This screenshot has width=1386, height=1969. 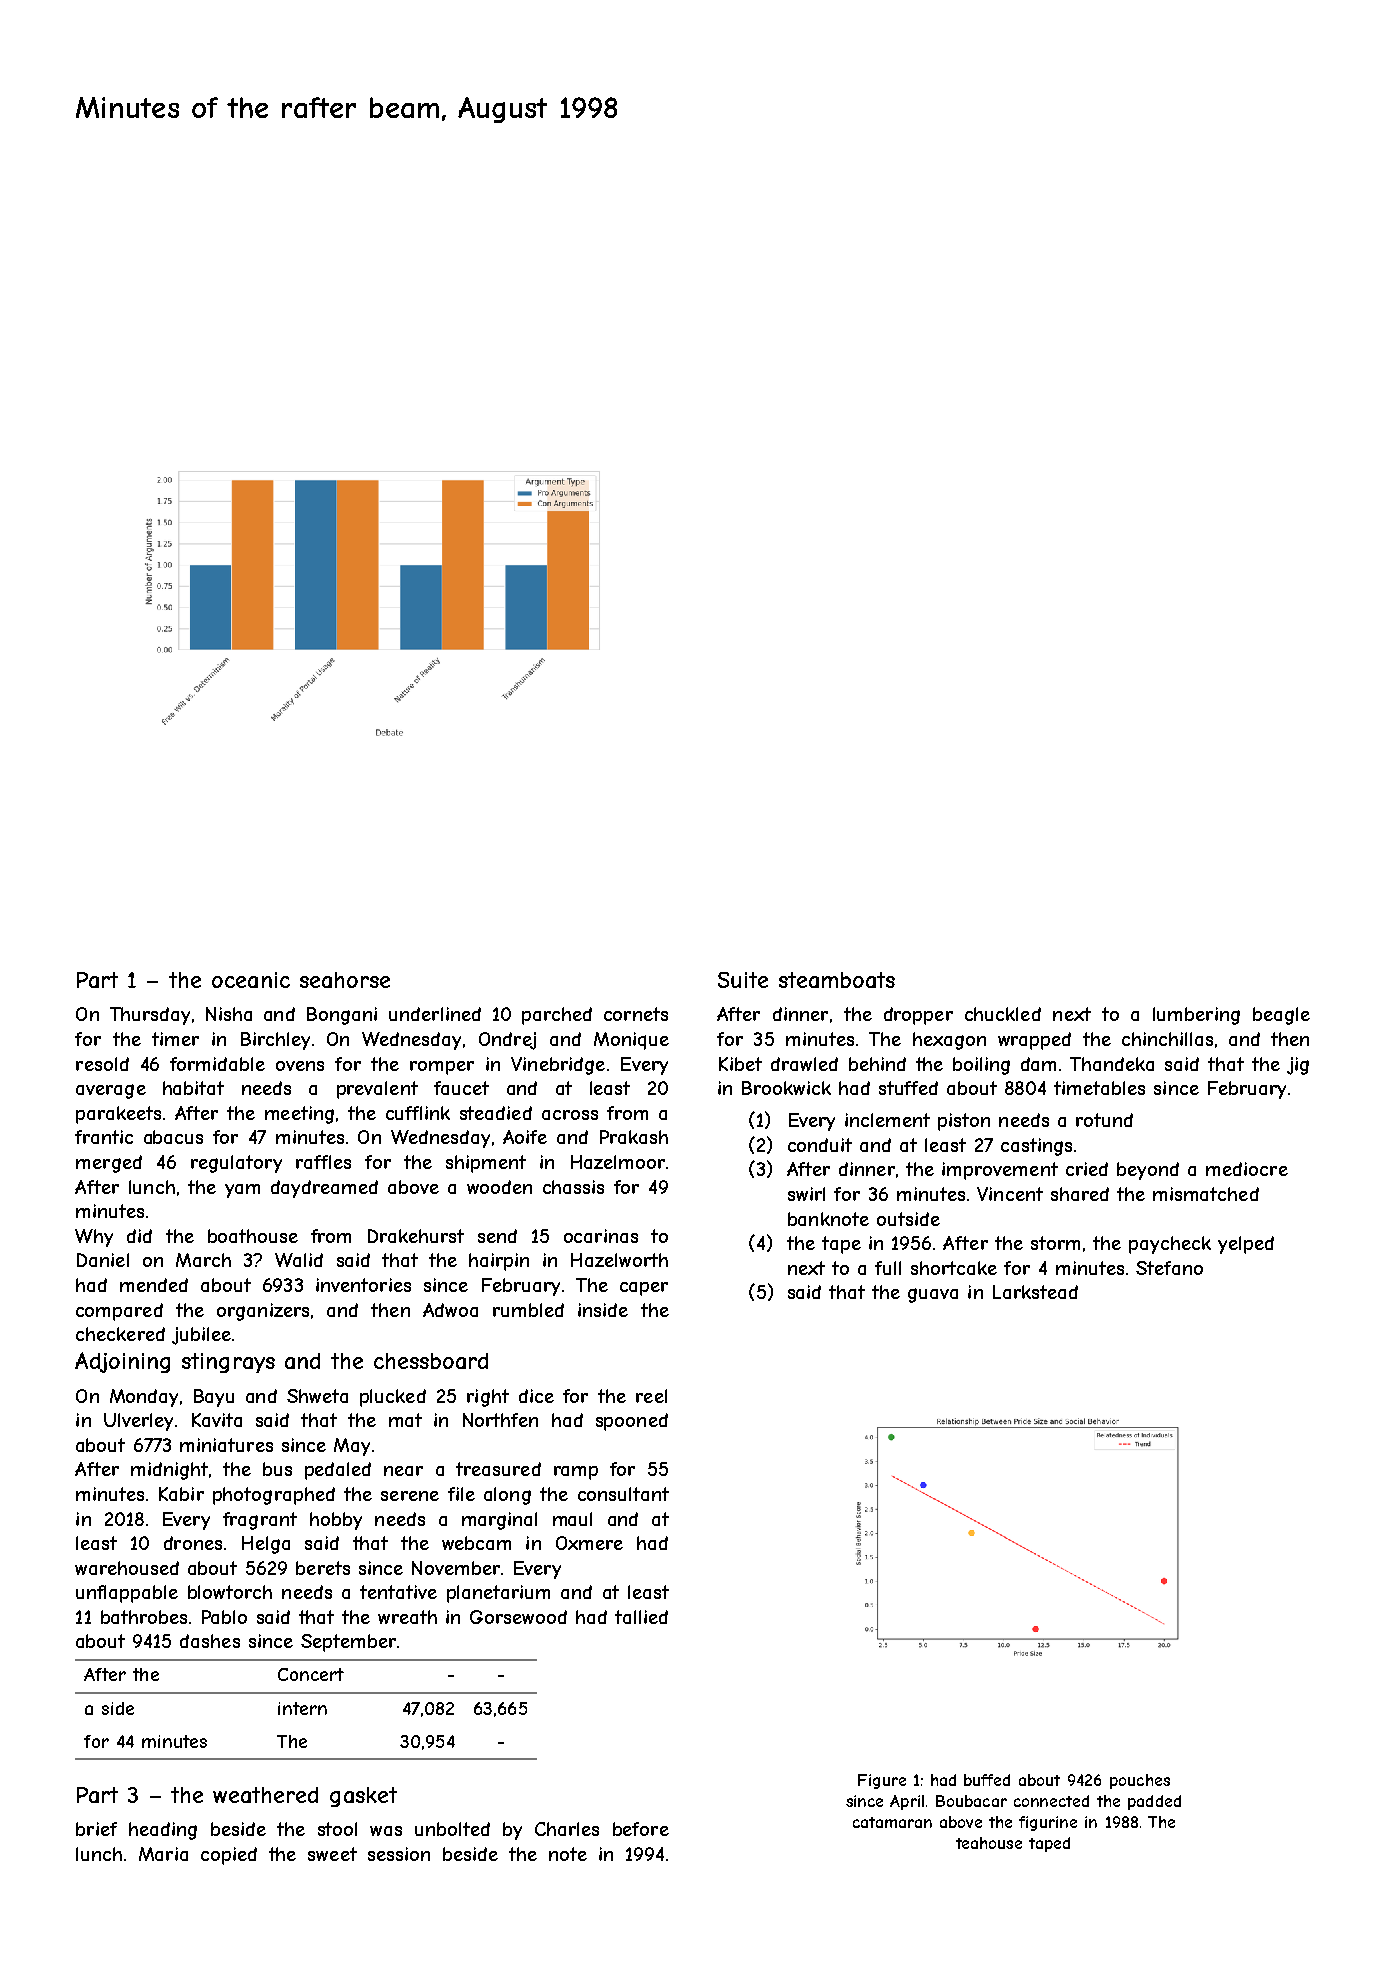 I want to click on Adjoining, so click(x=122, y=1362).
